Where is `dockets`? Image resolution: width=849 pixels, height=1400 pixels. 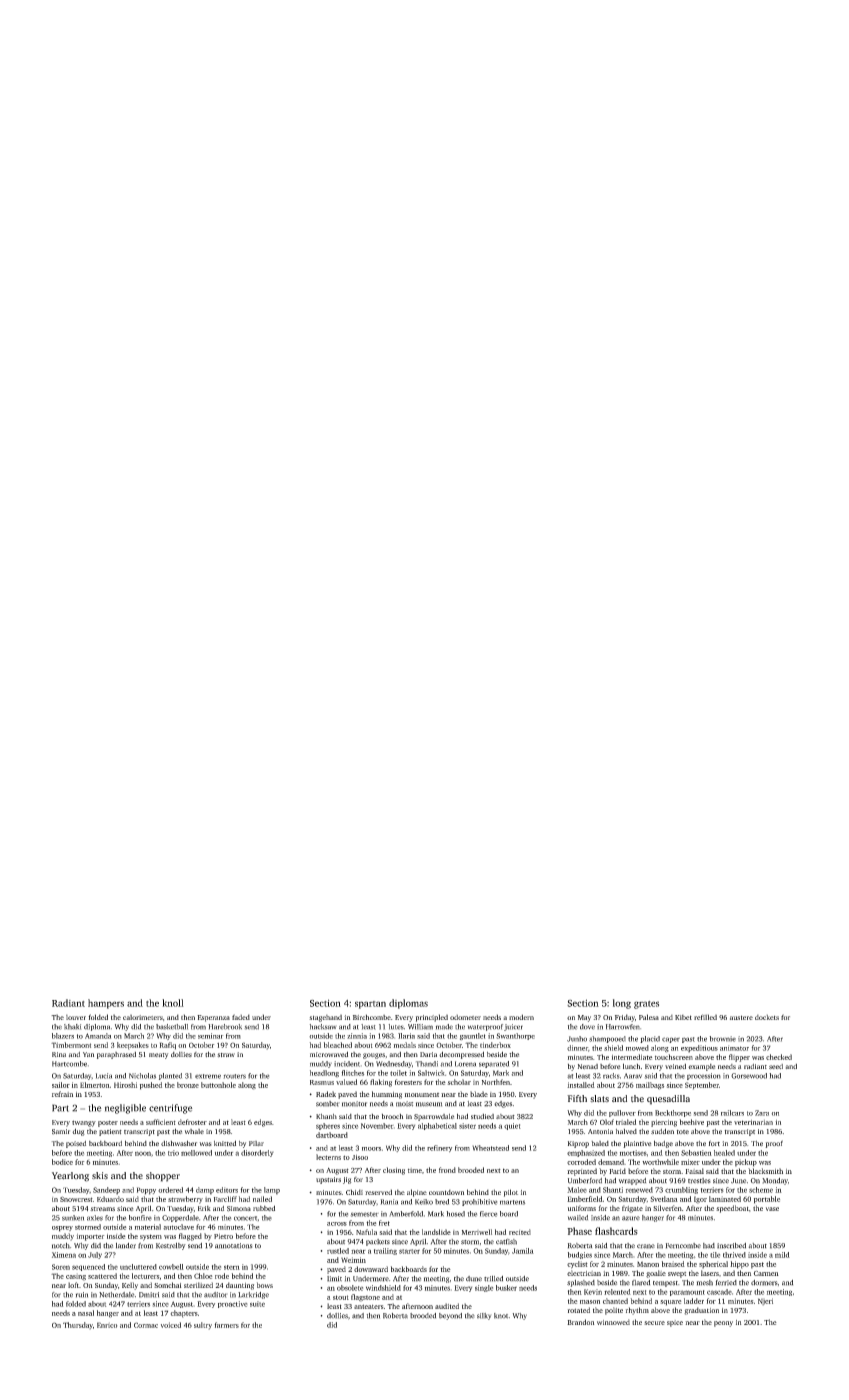
dockets is located at coordinates (767, 1017).
